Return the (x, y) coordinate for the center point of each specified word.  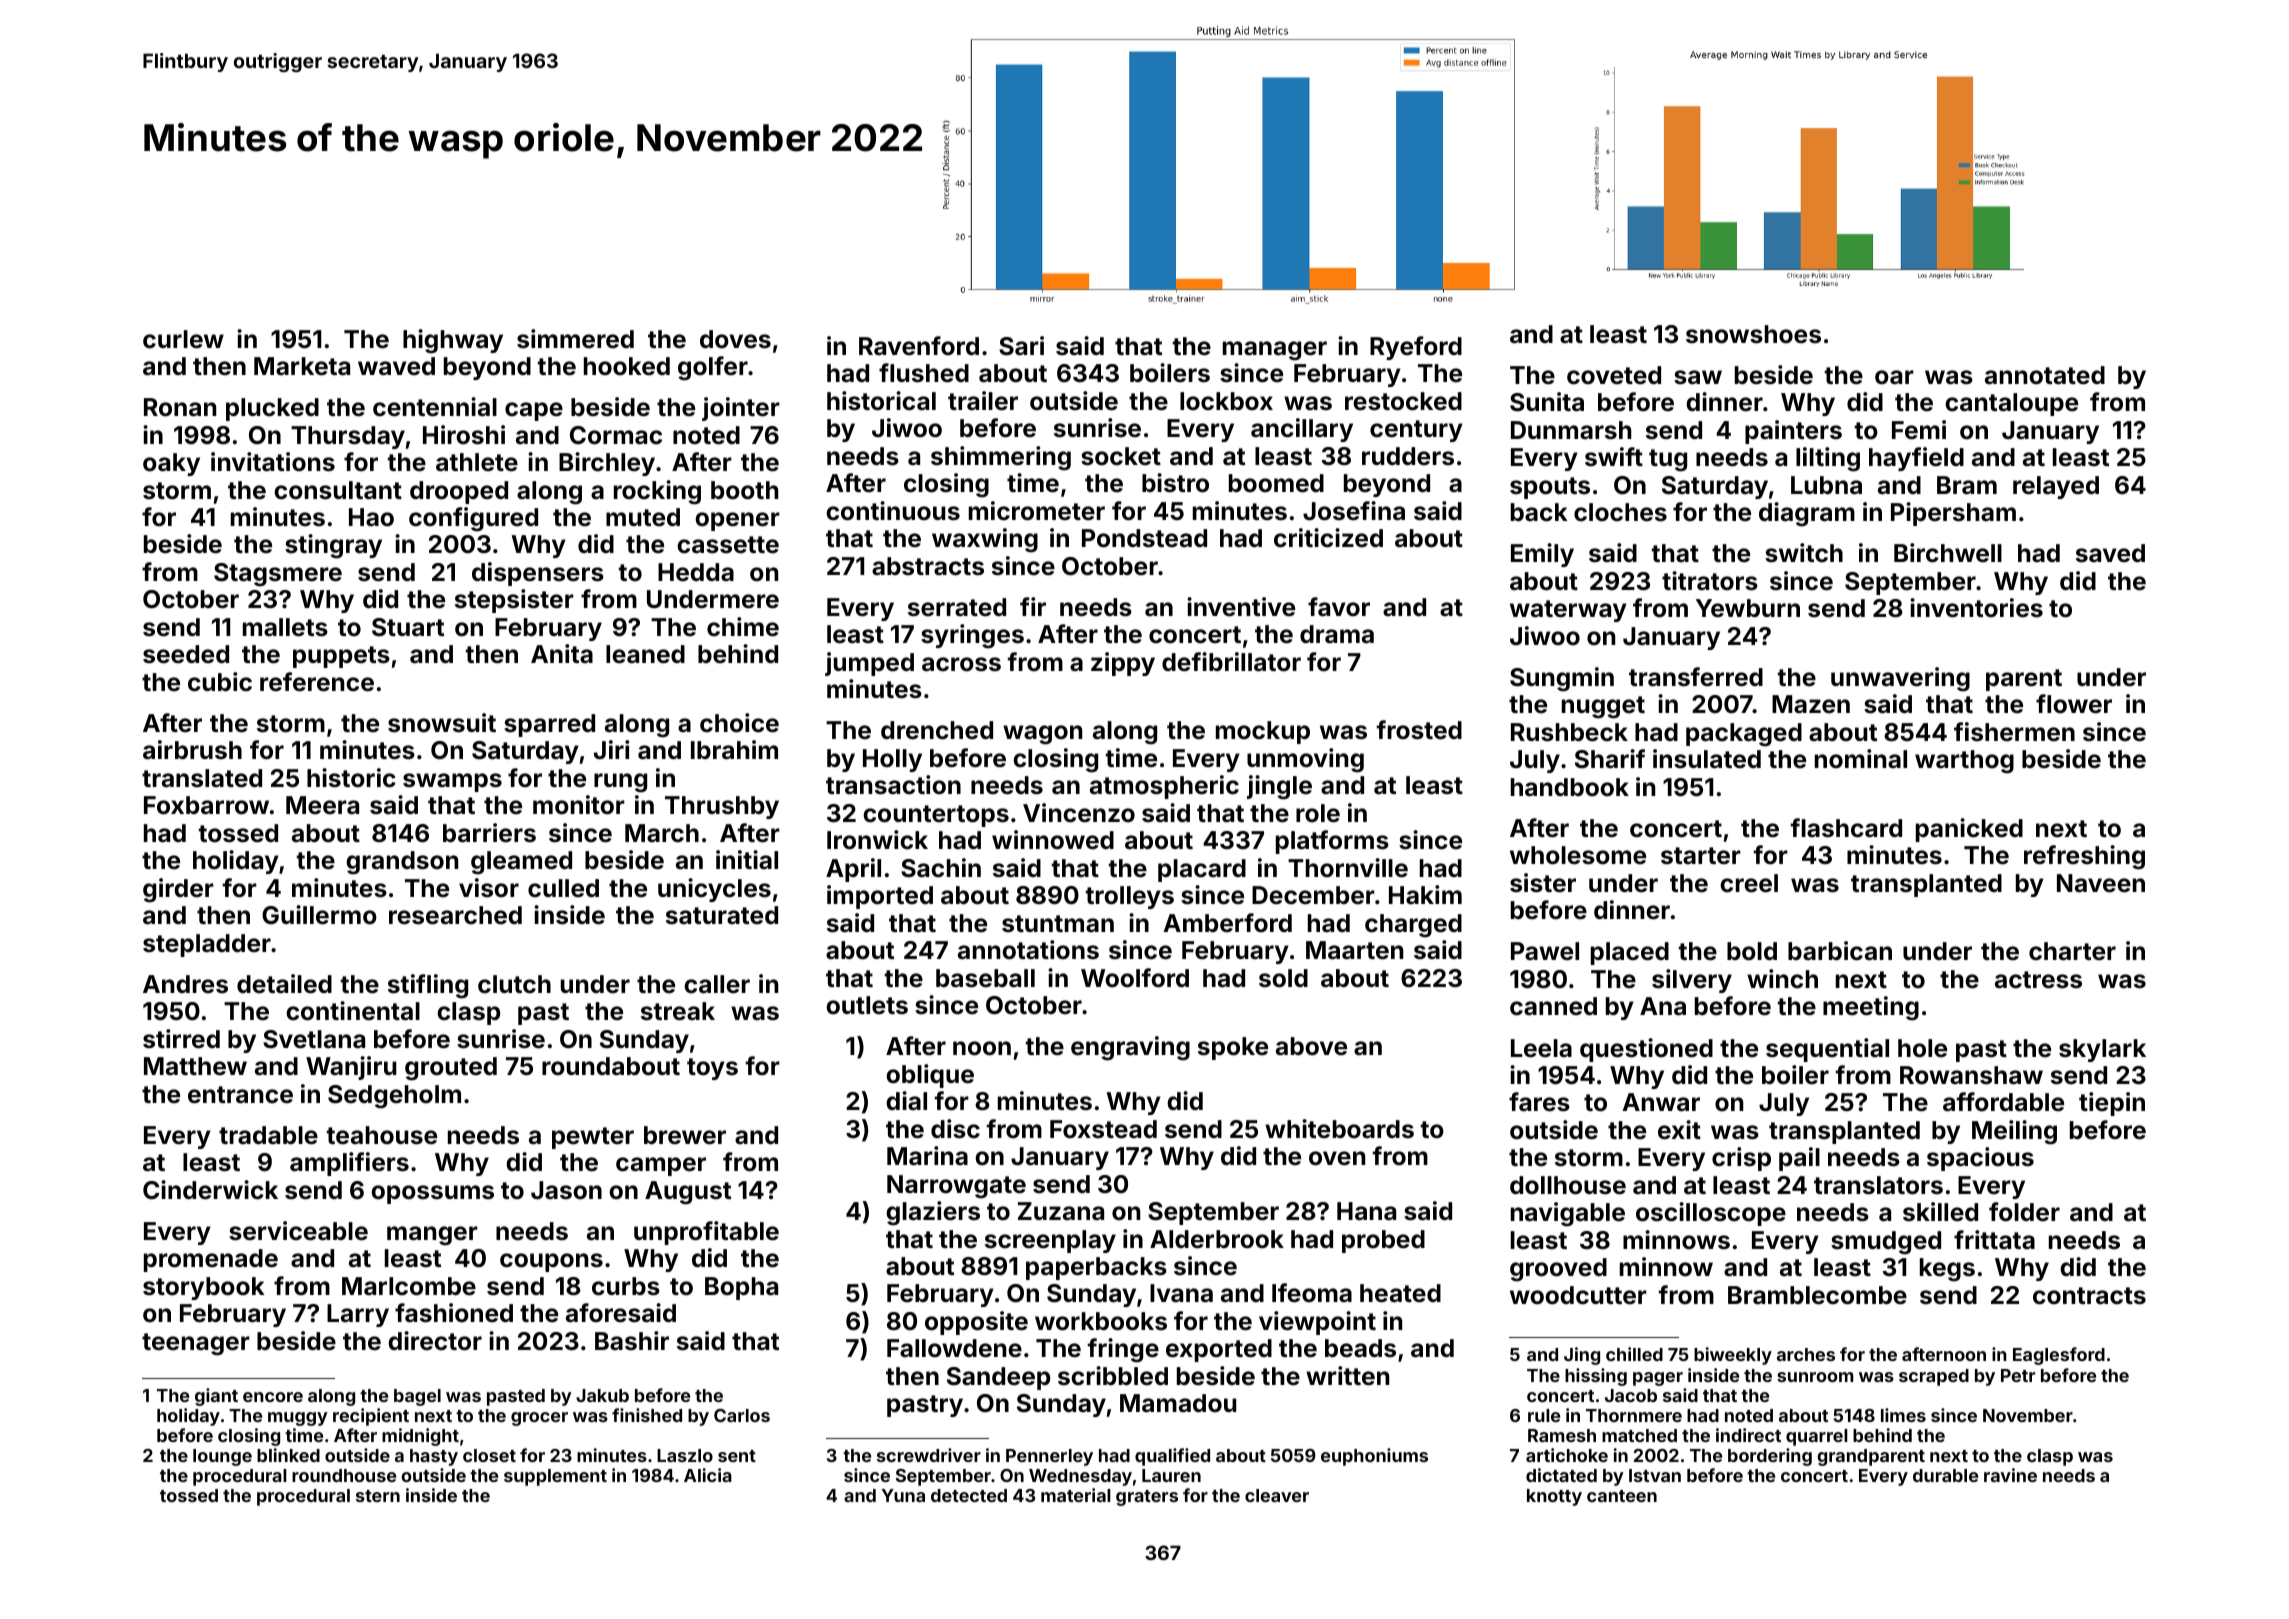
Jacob (1631, 1395)
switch (1804, 553)
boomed (1276, 483)
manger (432, 1236)
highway (453, 341)
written (1347, 1376)
